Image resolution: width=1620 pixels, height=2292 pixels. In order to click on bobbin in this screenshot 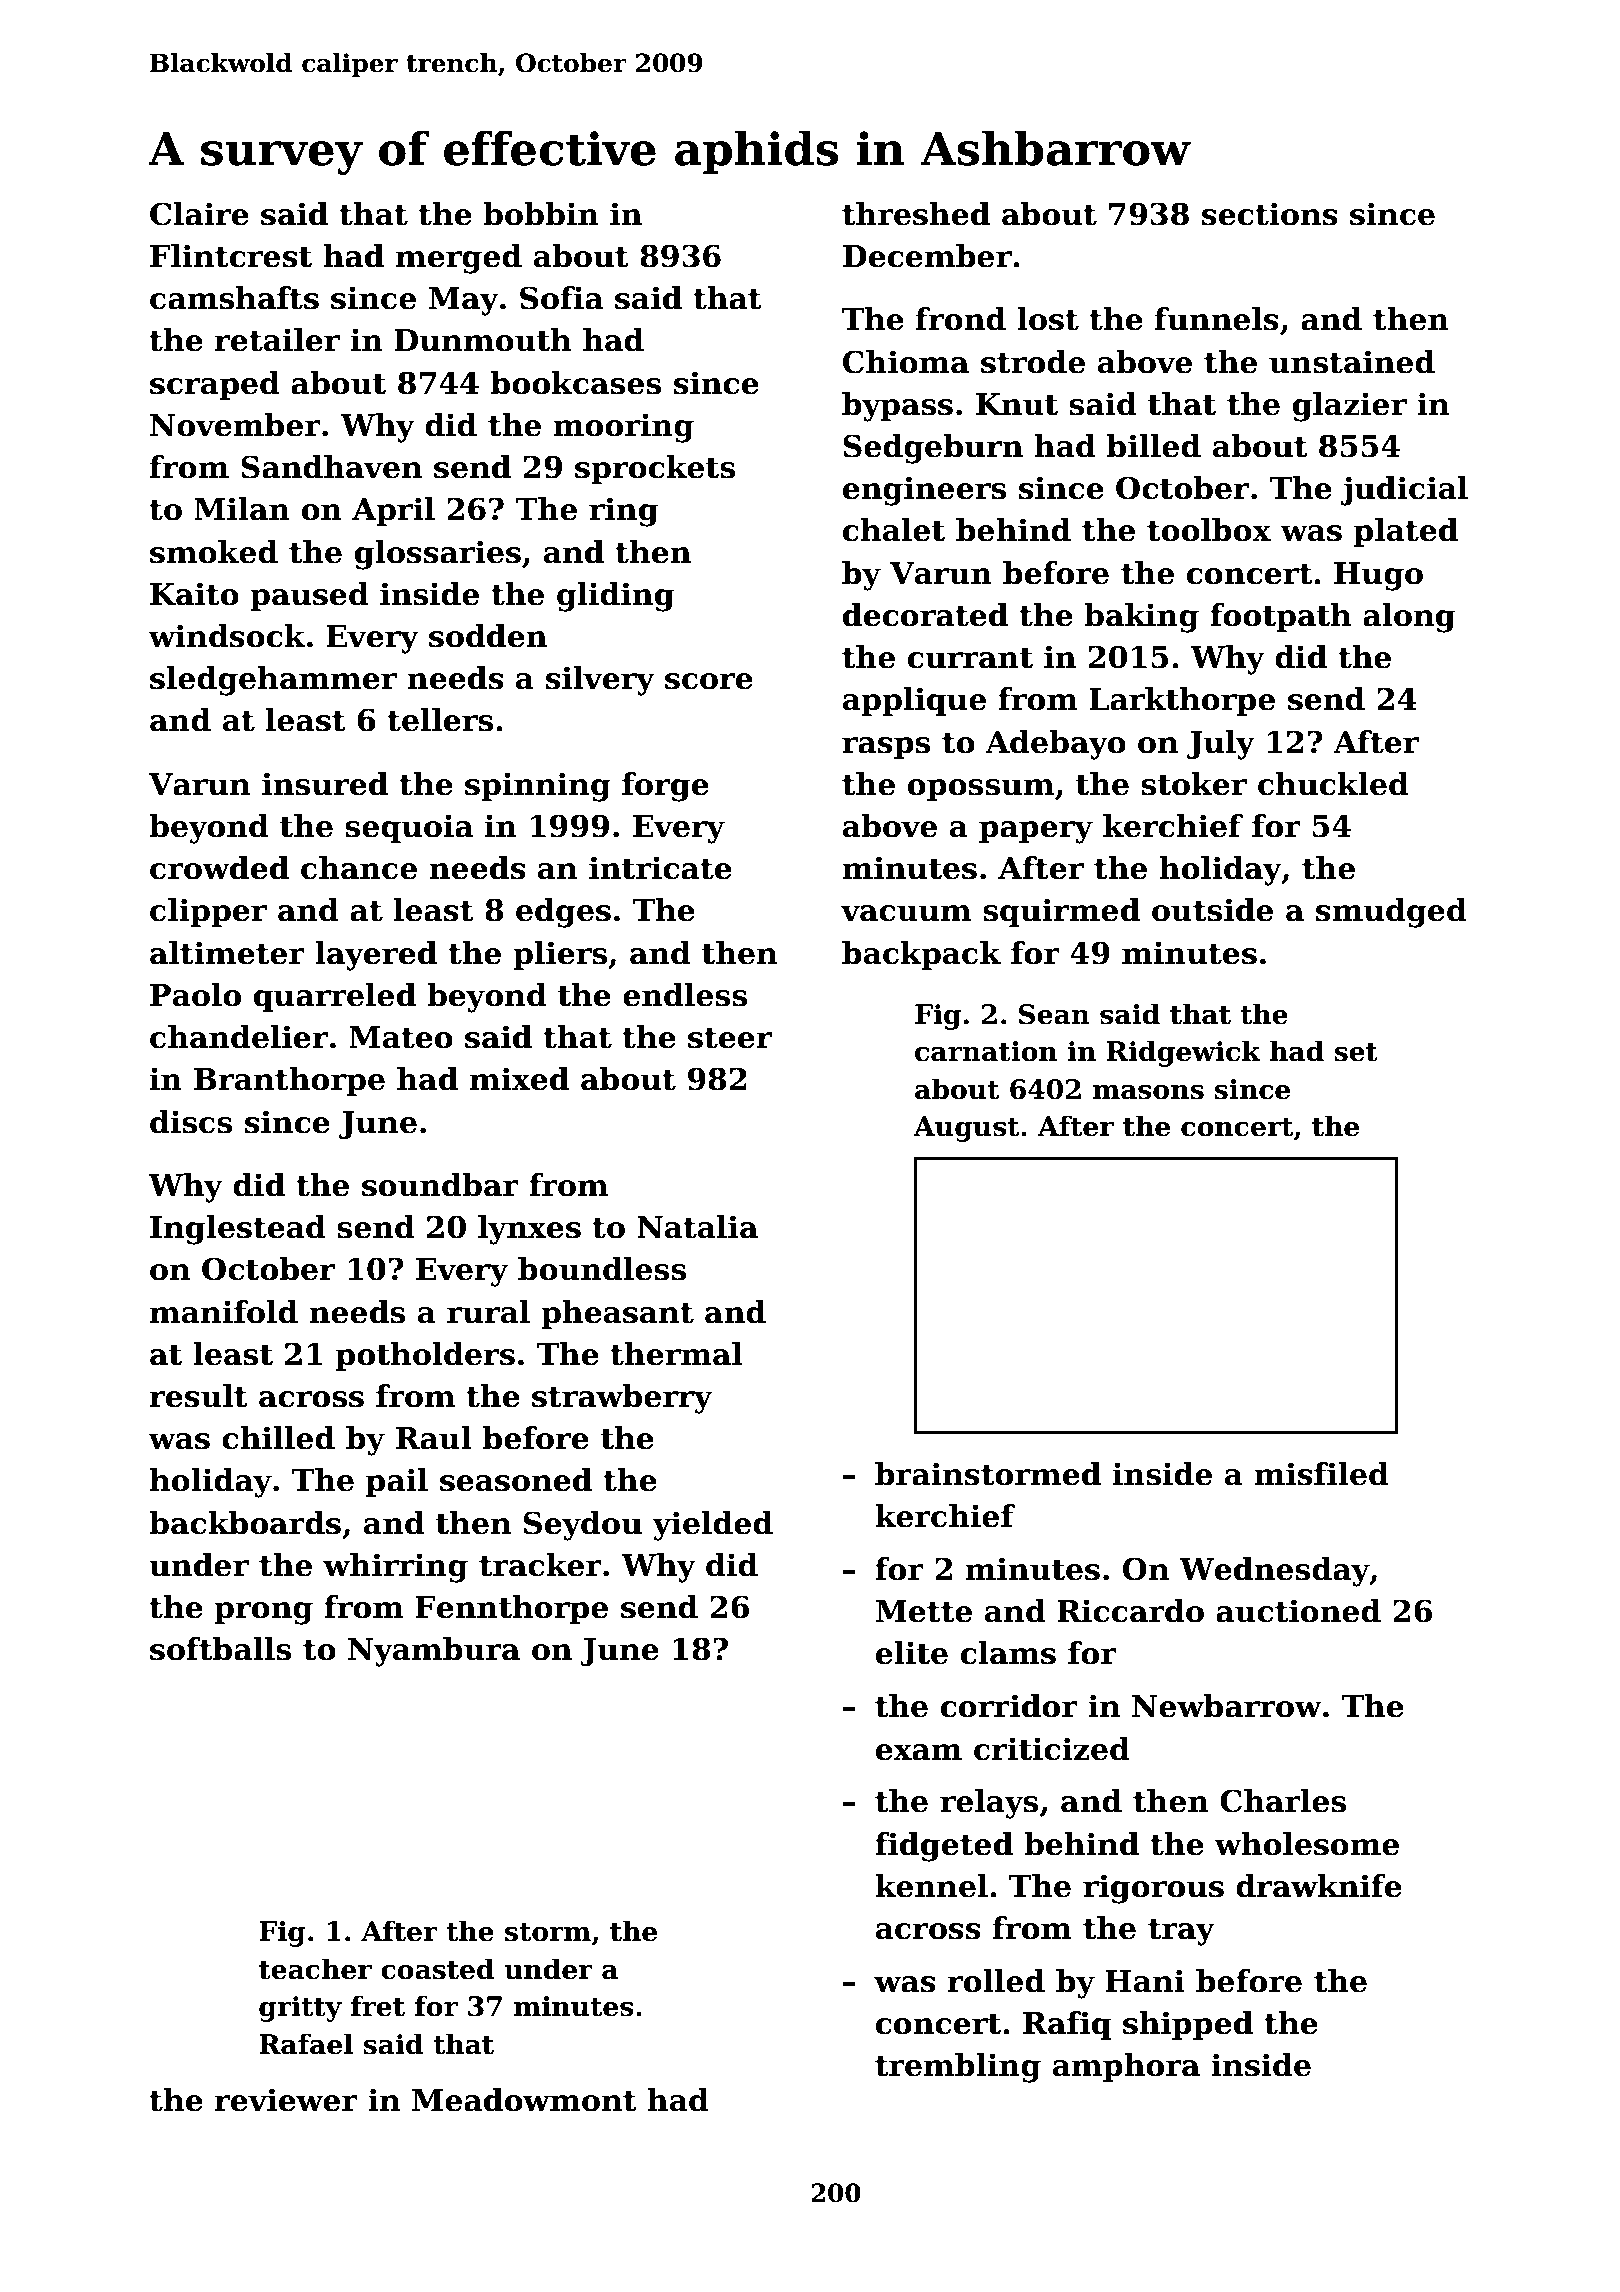, I will do `click(541, 214)`.
